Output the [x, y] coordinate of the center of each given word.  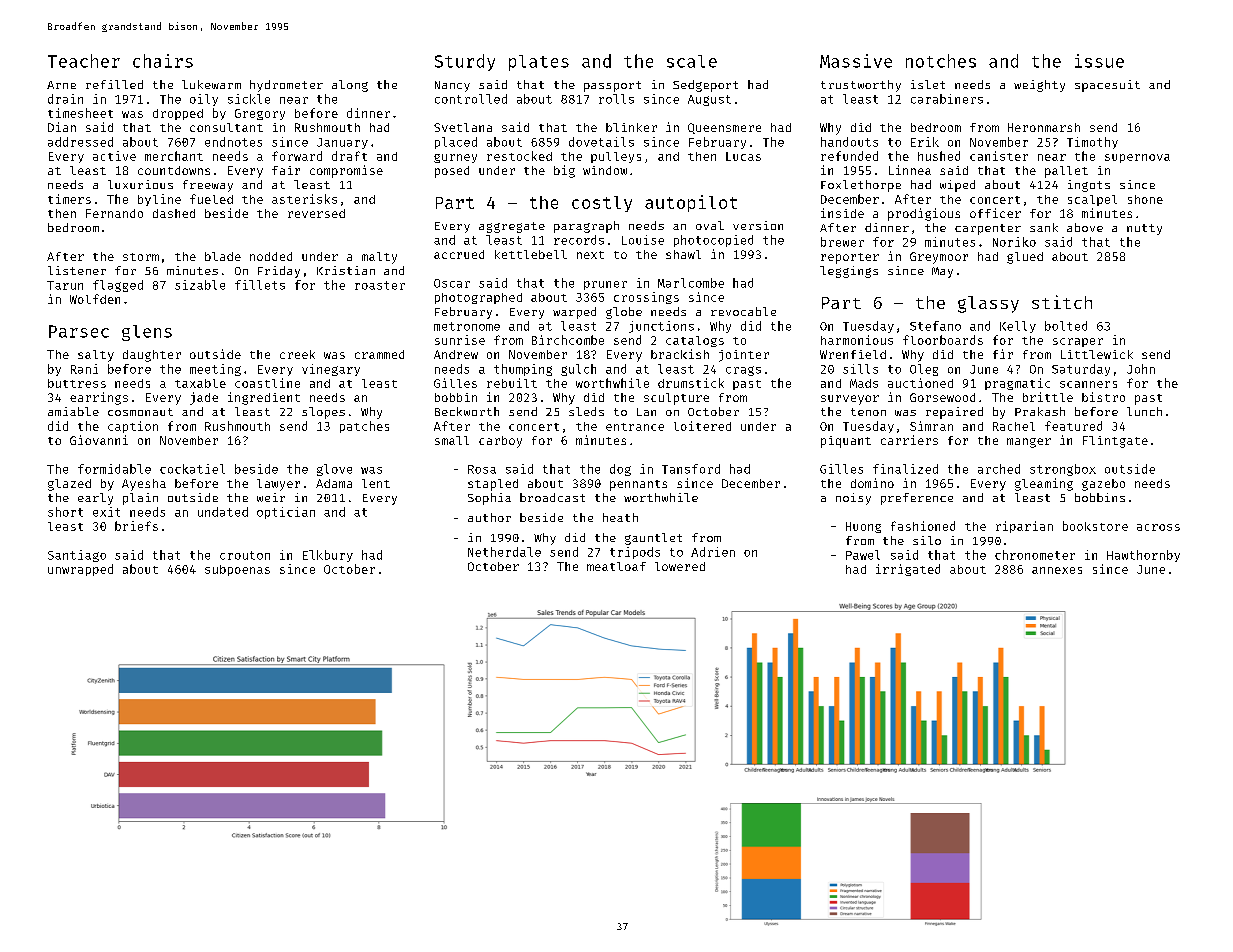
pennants [638, 485]
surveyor [850, 400]
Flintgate [1115, 442]
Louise [643, 240]
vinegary [331, 370]
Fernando [114, 213]
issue [1099, 61]
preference [917, 499]
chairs [163, 61]
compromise [346, 171]
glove [334, 470]
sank [1044, 227]
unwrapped [80, 570]
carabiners [947, 99]
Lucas [743, 156]
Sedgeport [705, 86]
